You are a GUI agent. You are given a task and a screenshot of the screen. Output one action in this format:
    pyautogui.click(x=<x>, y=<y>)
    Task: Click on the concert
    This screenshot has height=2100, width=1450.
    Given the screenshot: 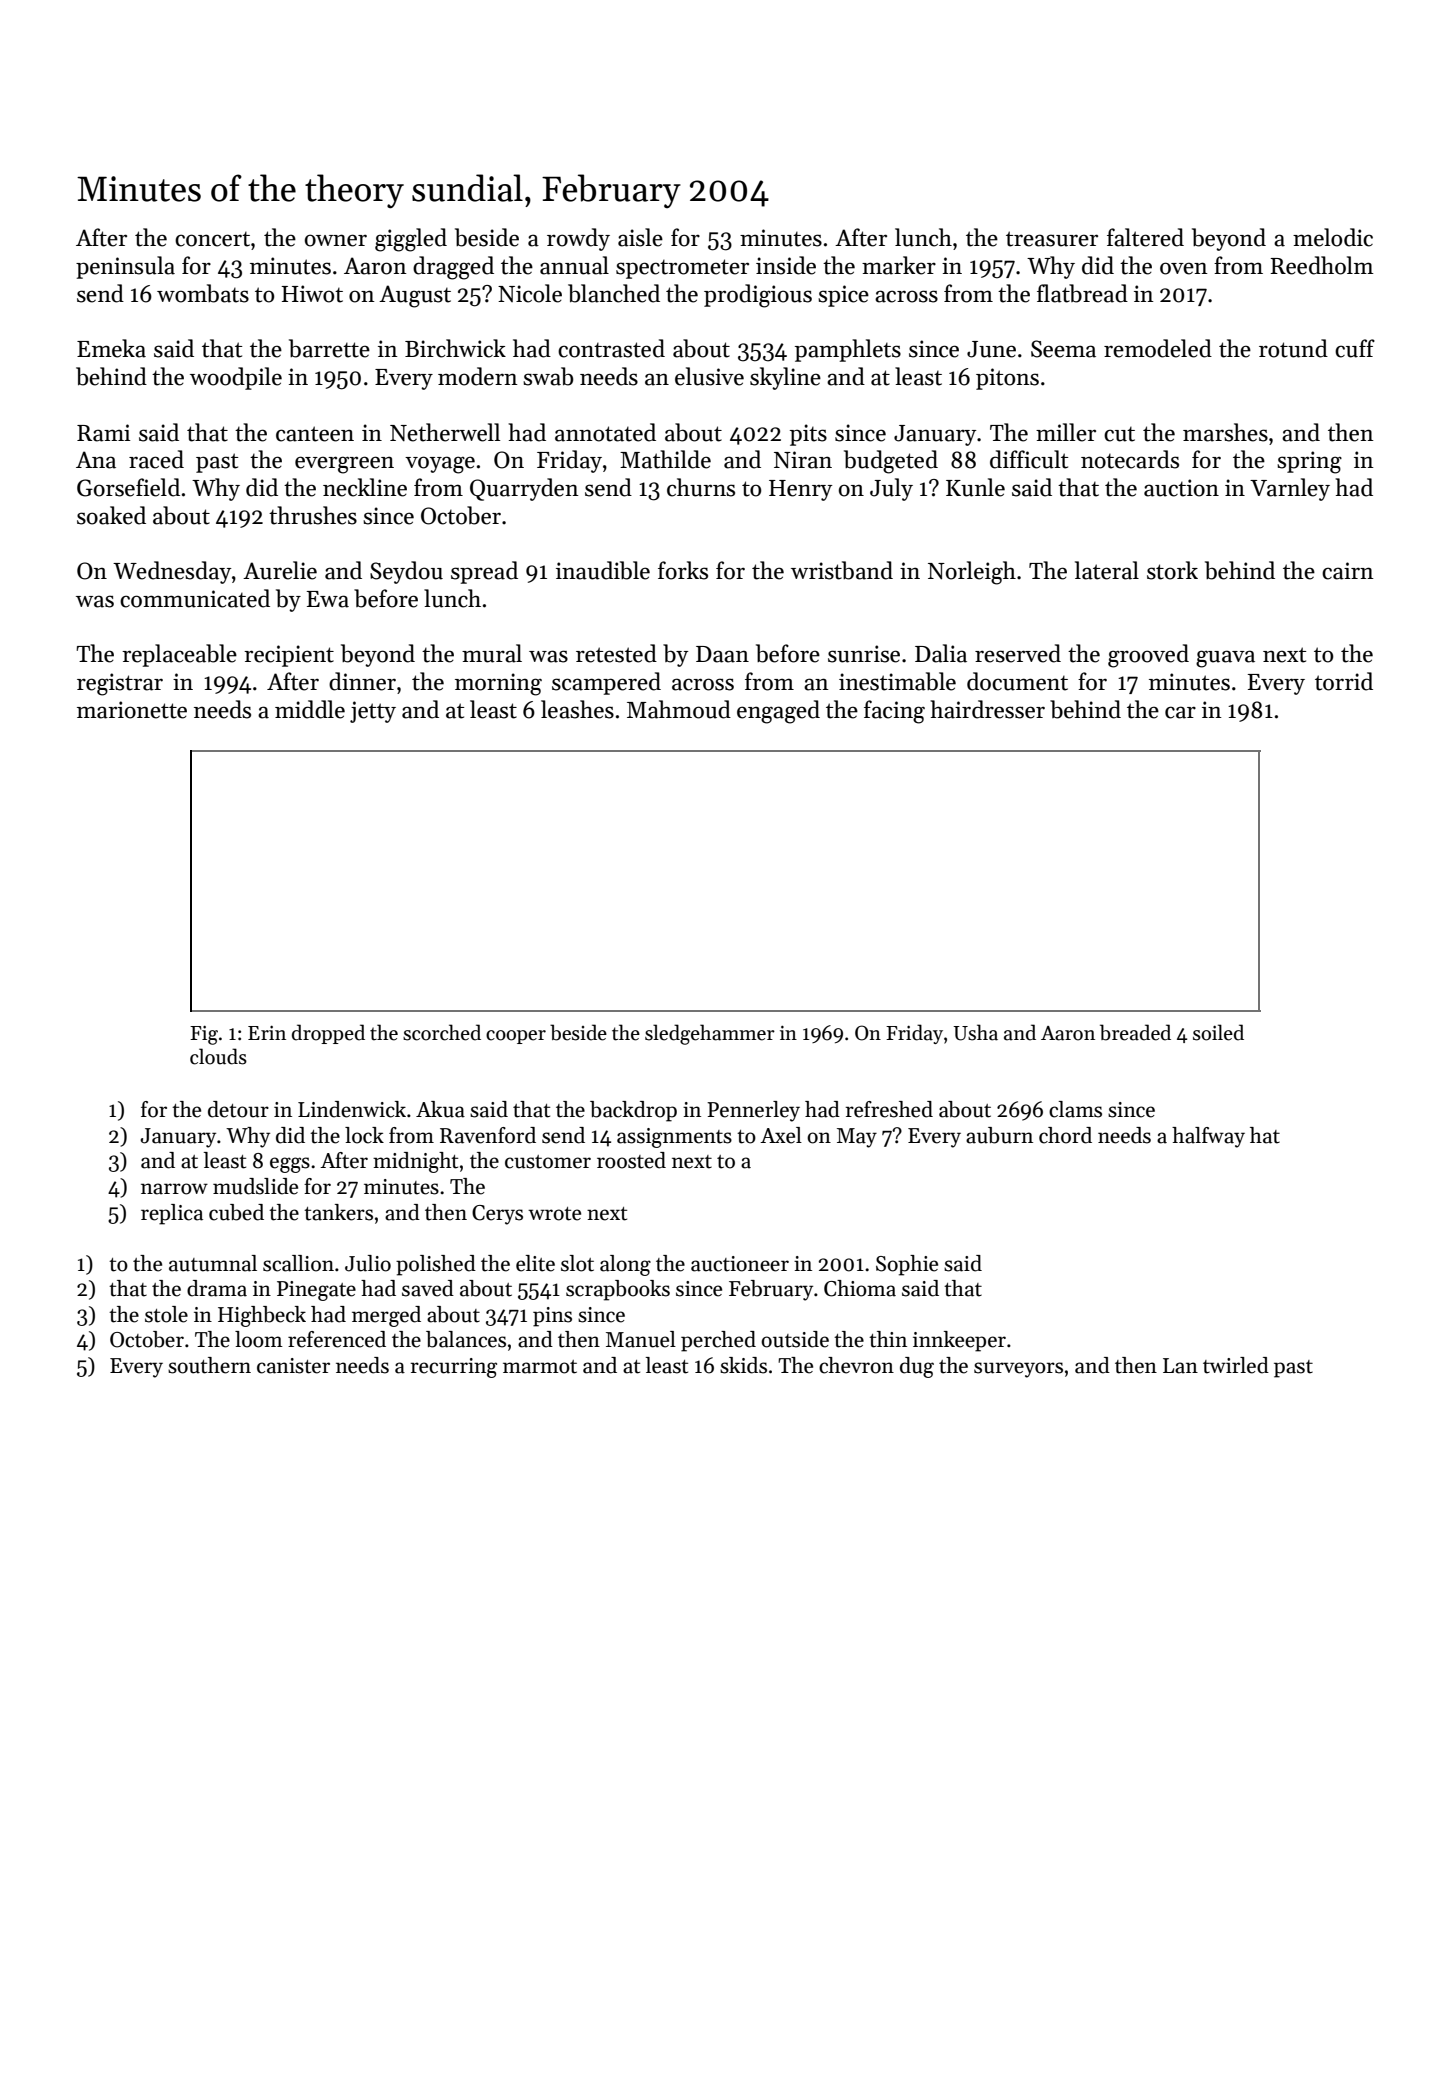 What is the action you would take?
    pyautogui.click(x=212, y=239)
